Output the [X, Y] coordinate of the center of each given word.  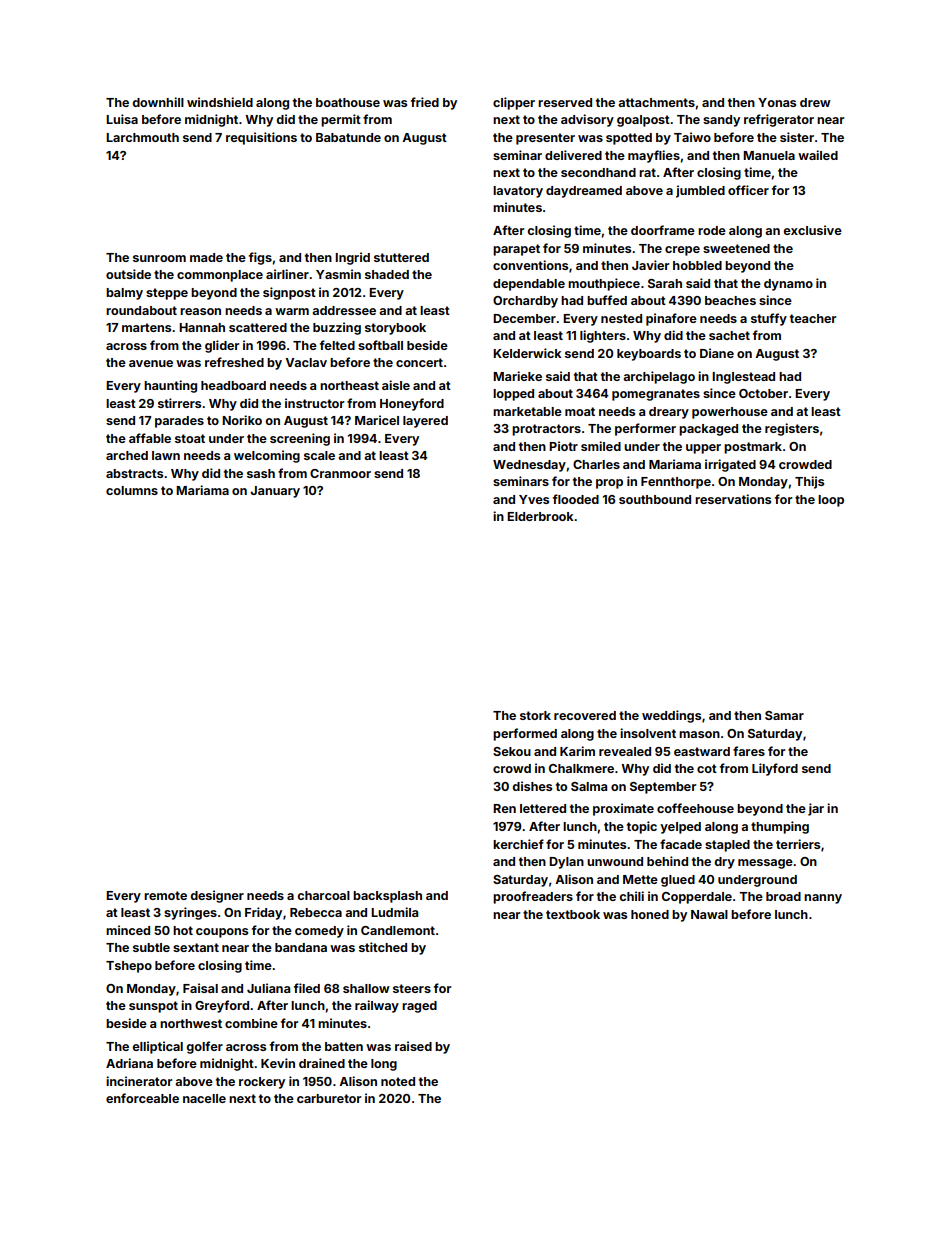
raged [419, 1007]
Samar [784, 715]
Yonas [777, 102]
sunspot [153, 1007]
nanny [823, 899]
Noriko [242, 420]
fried [425, 102]
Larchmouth [142, 137]
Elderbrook [540, 516]
